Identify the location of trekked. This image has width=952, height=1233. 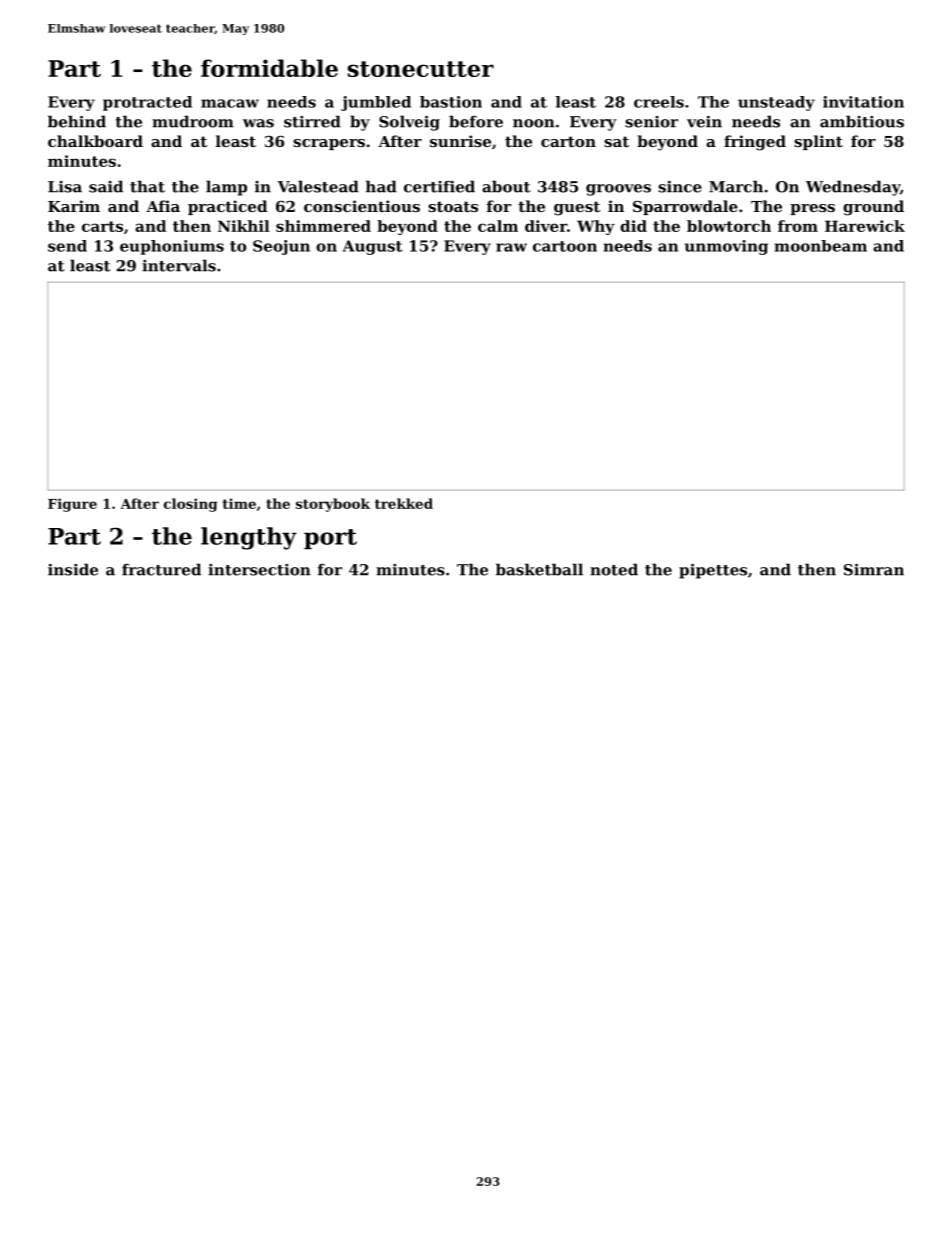
(404, 503).
